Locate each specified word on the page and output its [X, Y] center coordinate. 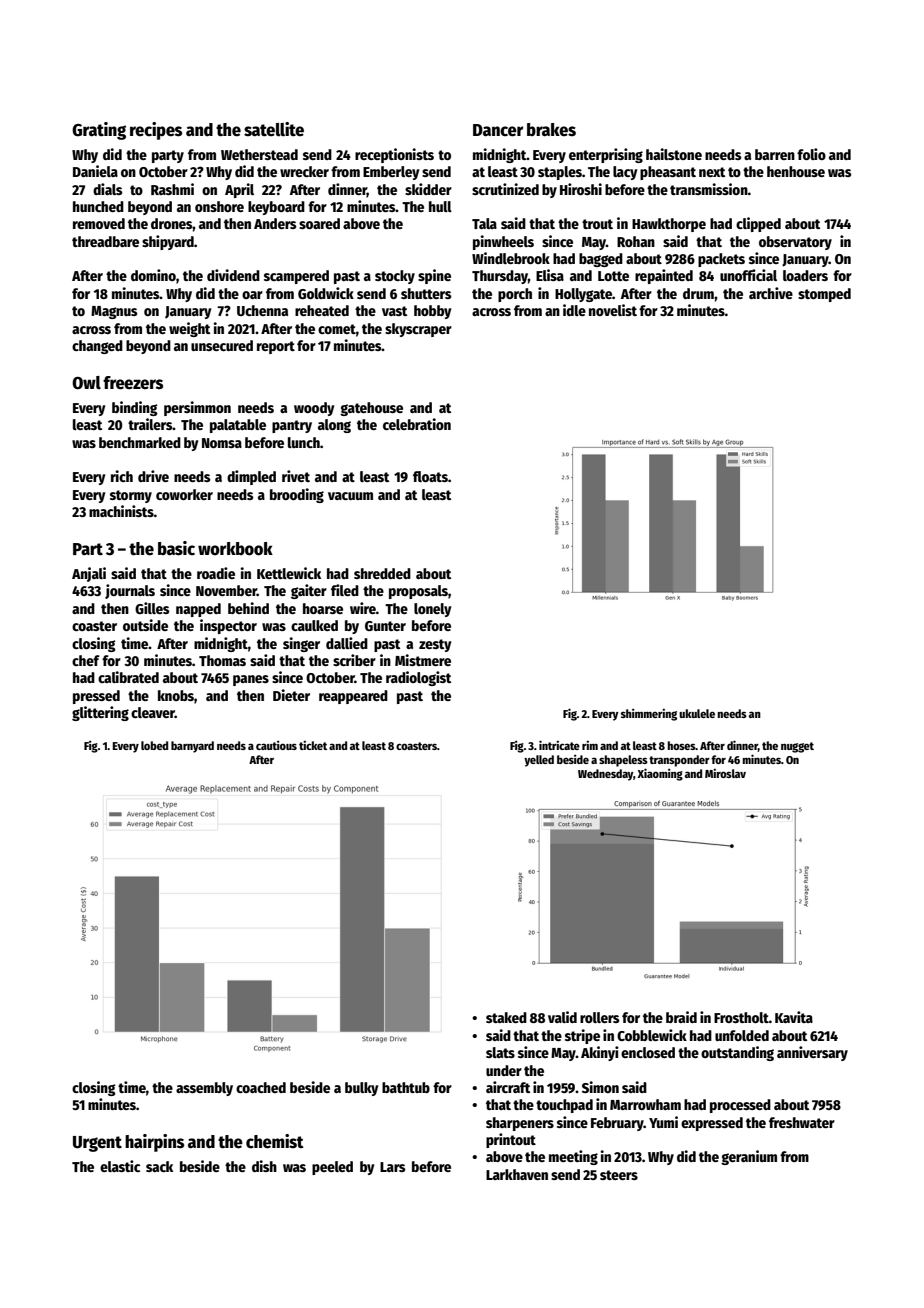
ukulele [697, 713]
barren [775, 154]
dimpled [251, 477]
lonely [433, 610]
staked [506, 1017]
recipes [156, 131]
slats [500, 1052]
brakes [551, 130]
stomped [824, 295]
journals [130, 591]
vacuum [350, 496]
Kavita [794, 1017]
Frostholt [741, 1017]
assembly [204, 1089]
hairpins [154, 1143]
